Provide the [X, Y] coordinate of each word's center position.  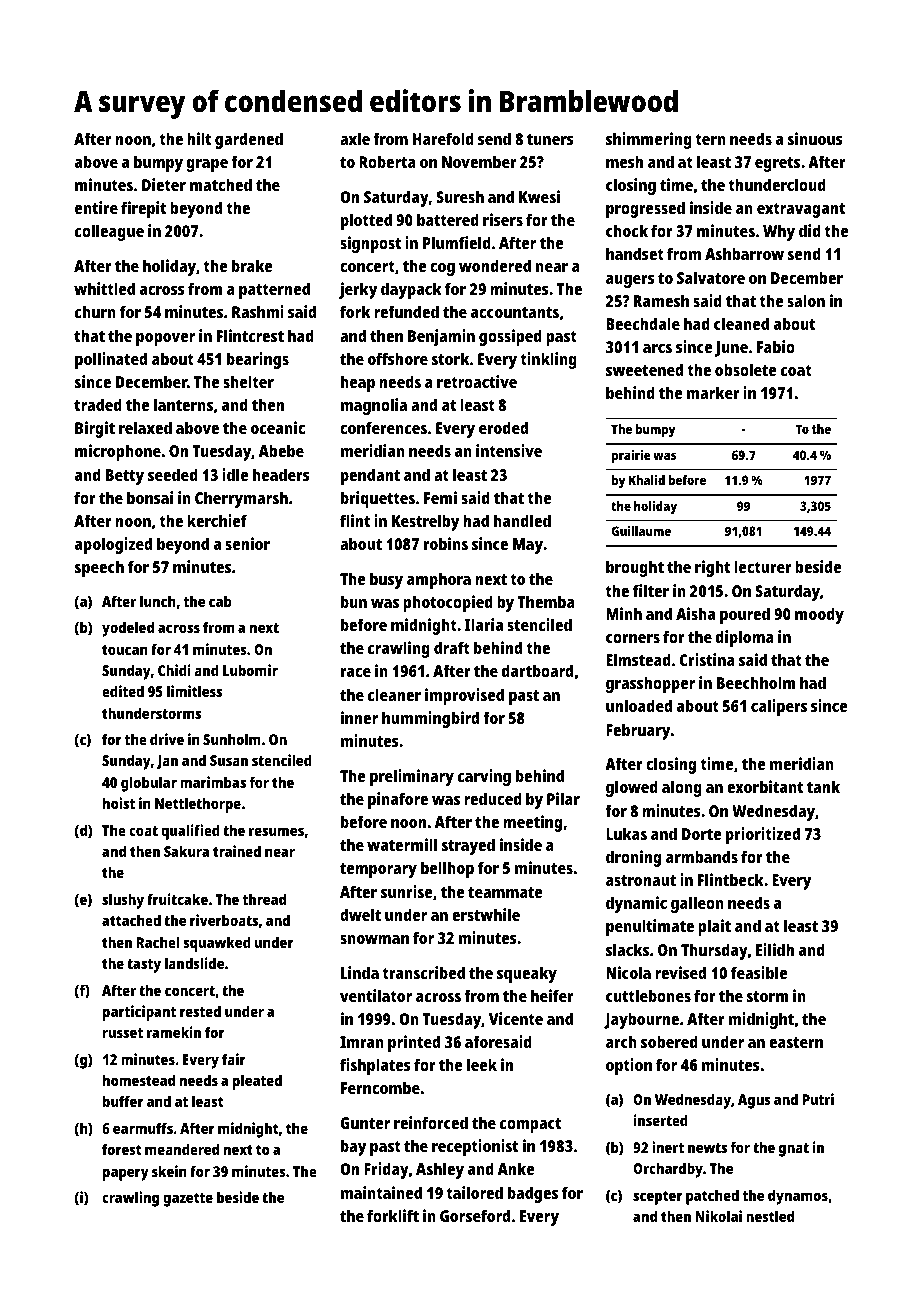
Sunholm [232, 739]
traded [98, 404]
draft [452, 647]
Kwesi [539, 196]
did [810, 230]
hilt [199, 138]
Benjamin [441, 337]
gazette [188, 1200]
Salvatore [711, 277]
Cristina [707, 659]
